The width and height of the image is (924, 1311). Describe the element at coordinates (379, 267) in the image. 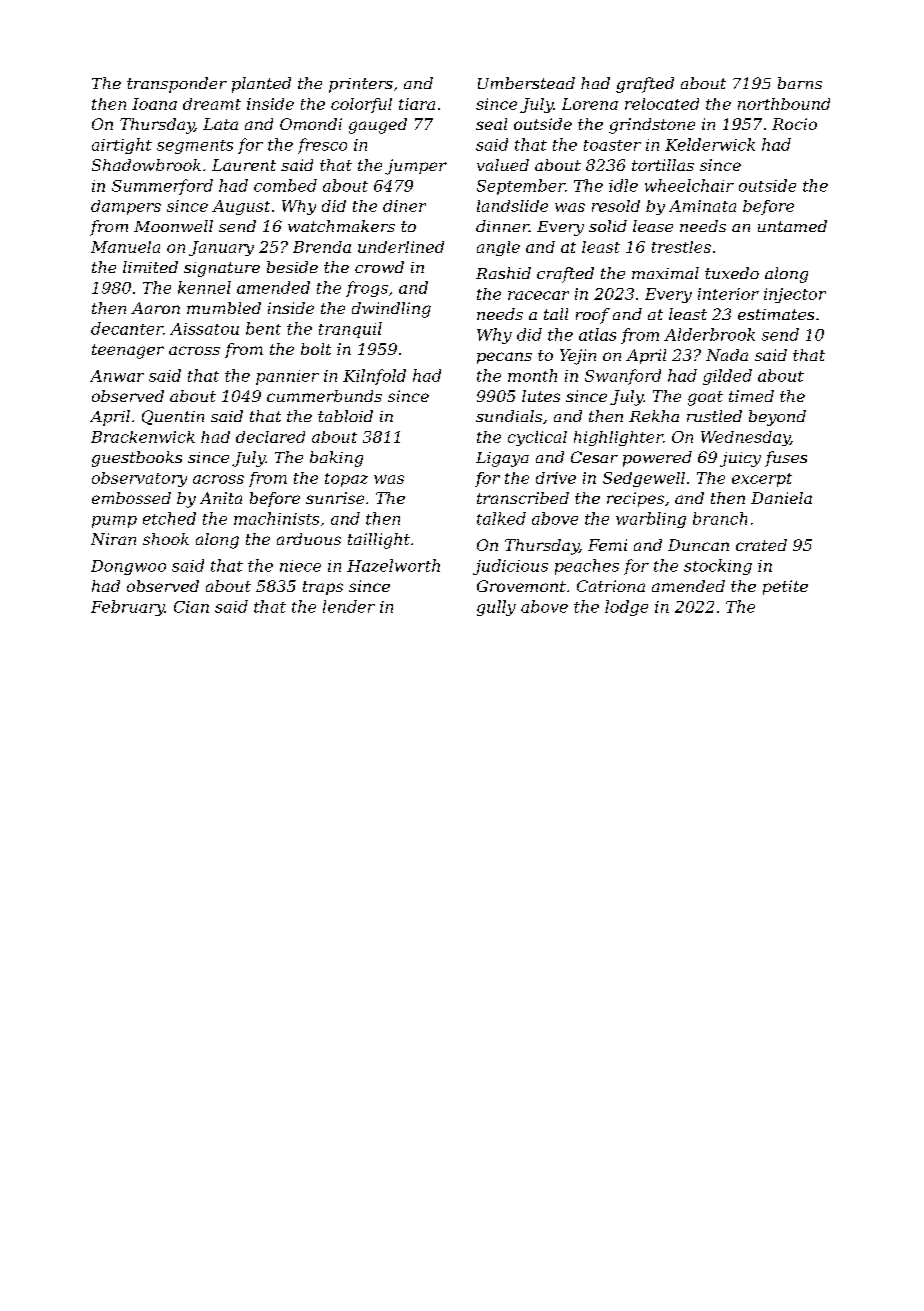

I see `crowd` at that location.
